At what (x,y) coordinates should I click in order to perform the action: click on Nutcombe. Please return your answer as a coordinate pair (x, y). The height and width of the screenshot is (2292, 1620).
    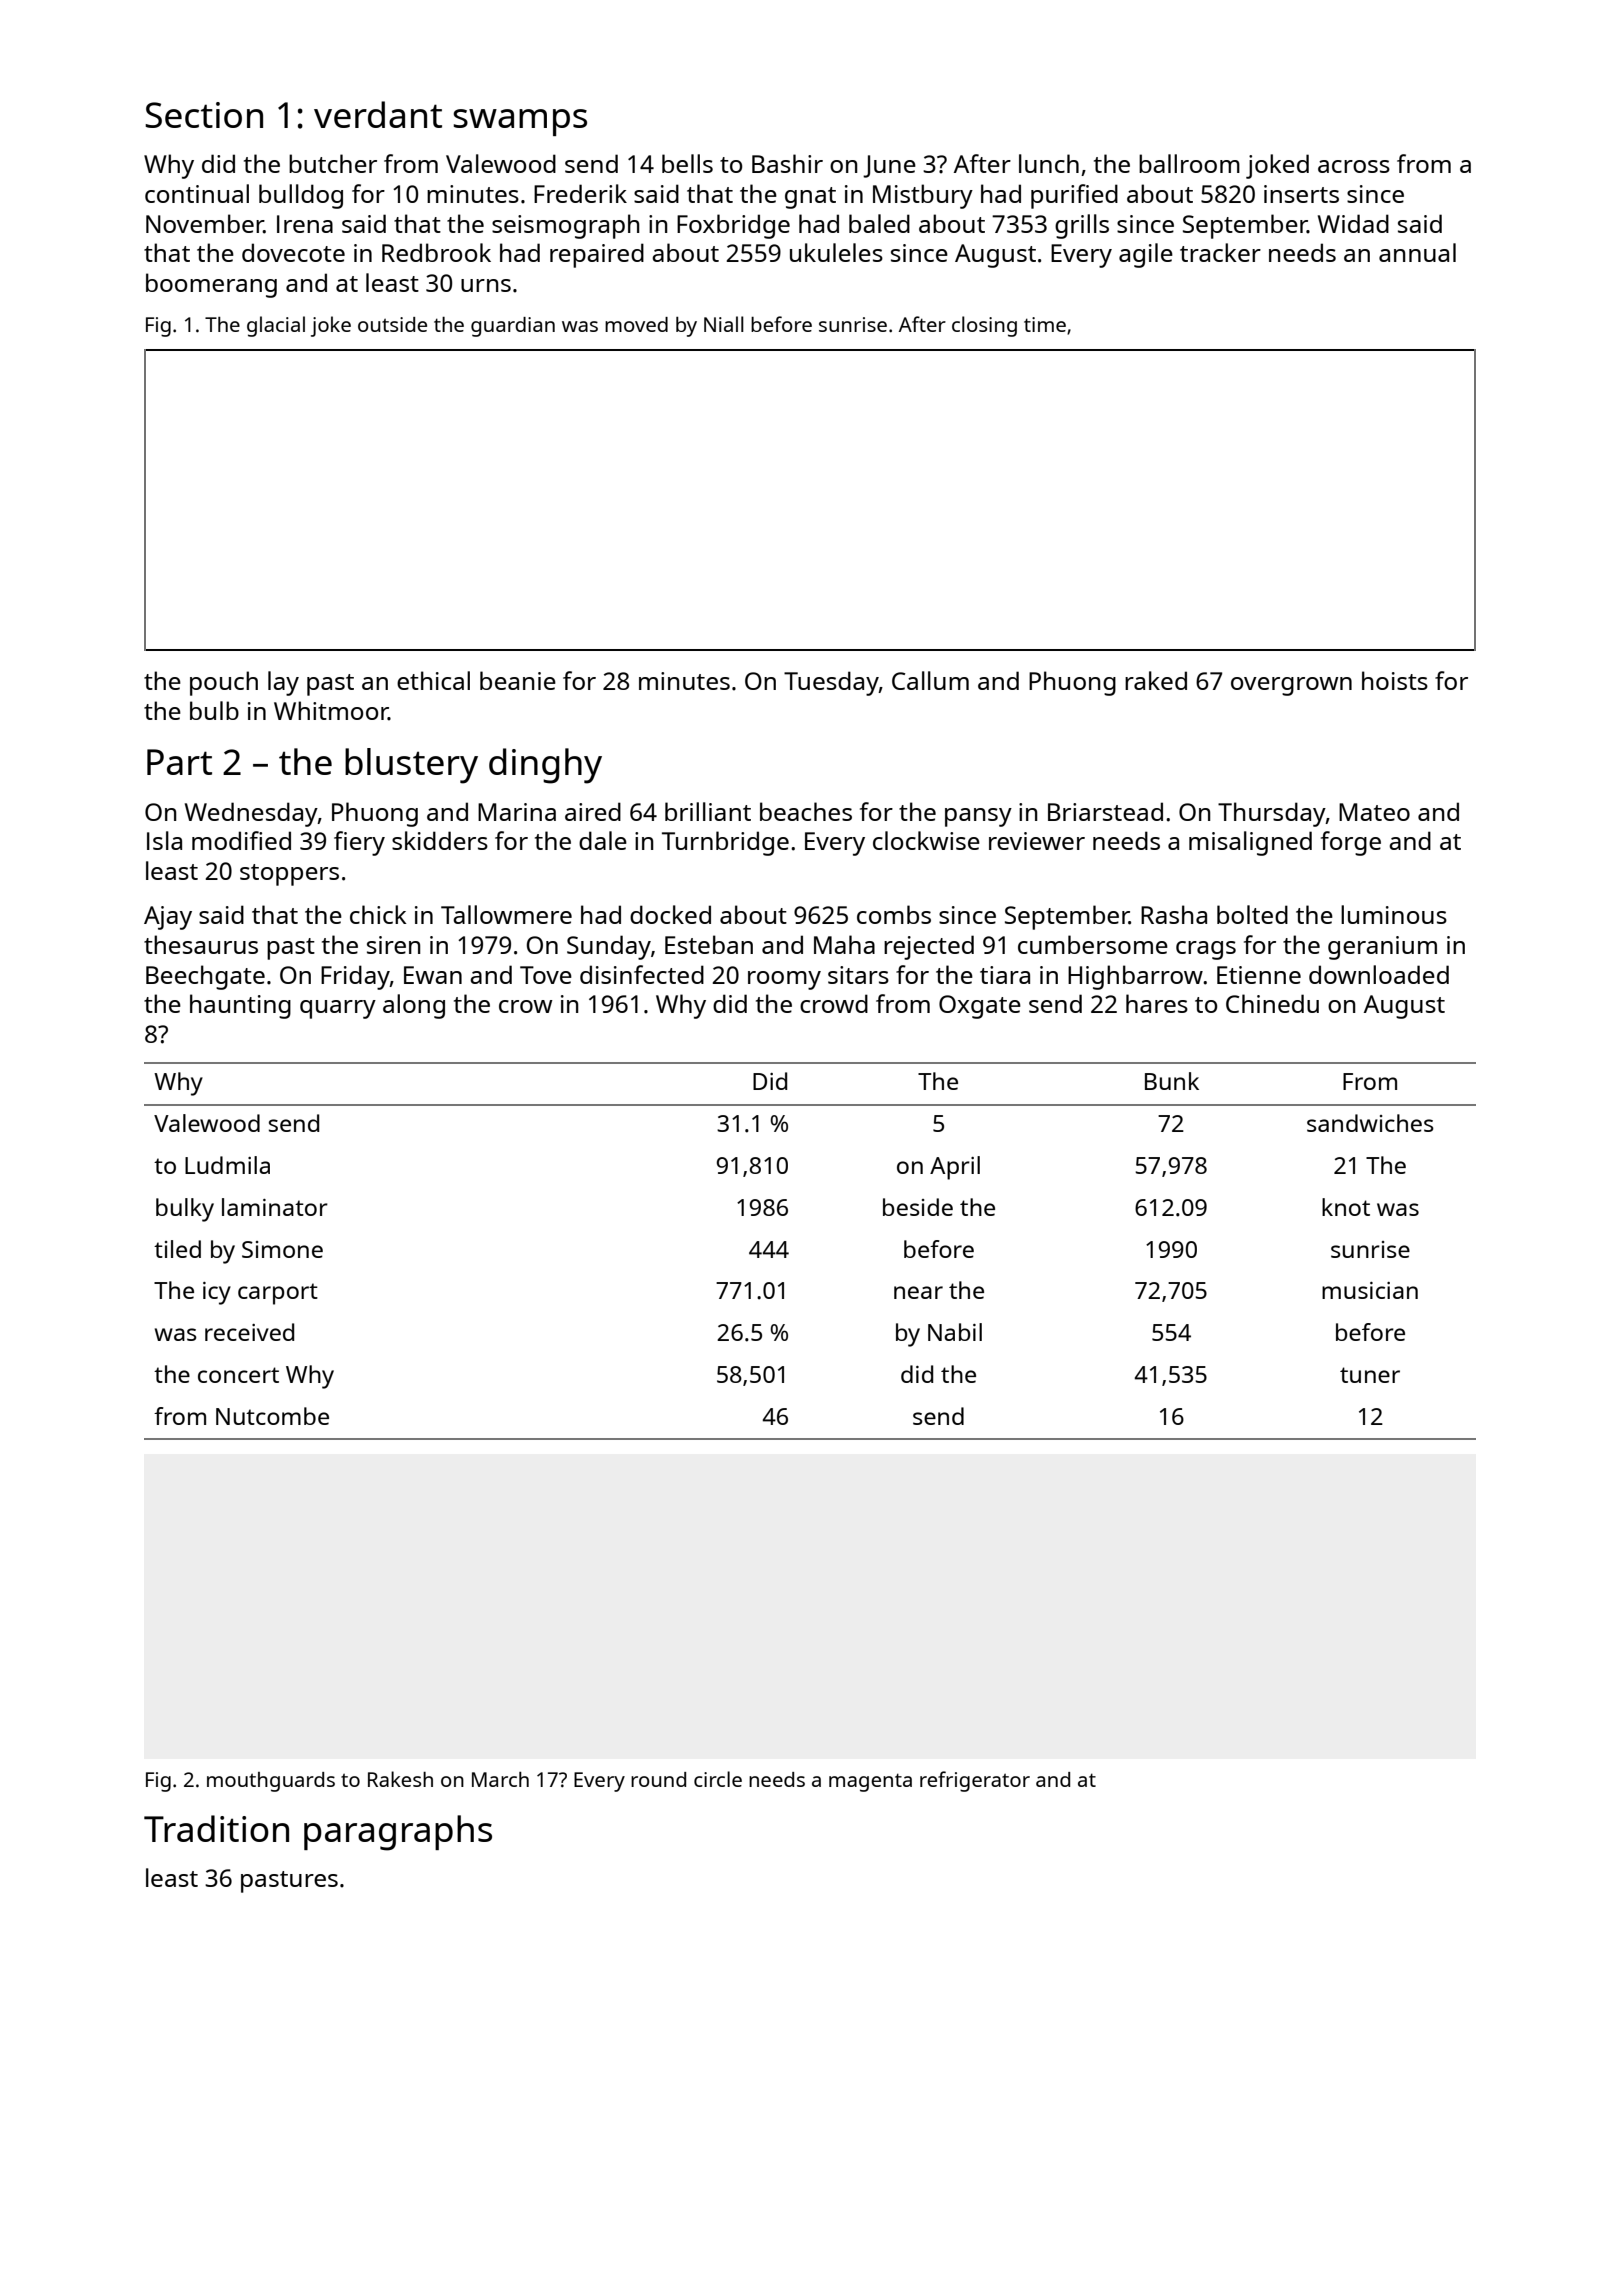
    Looking at the image, I should click on (272, 1416).
